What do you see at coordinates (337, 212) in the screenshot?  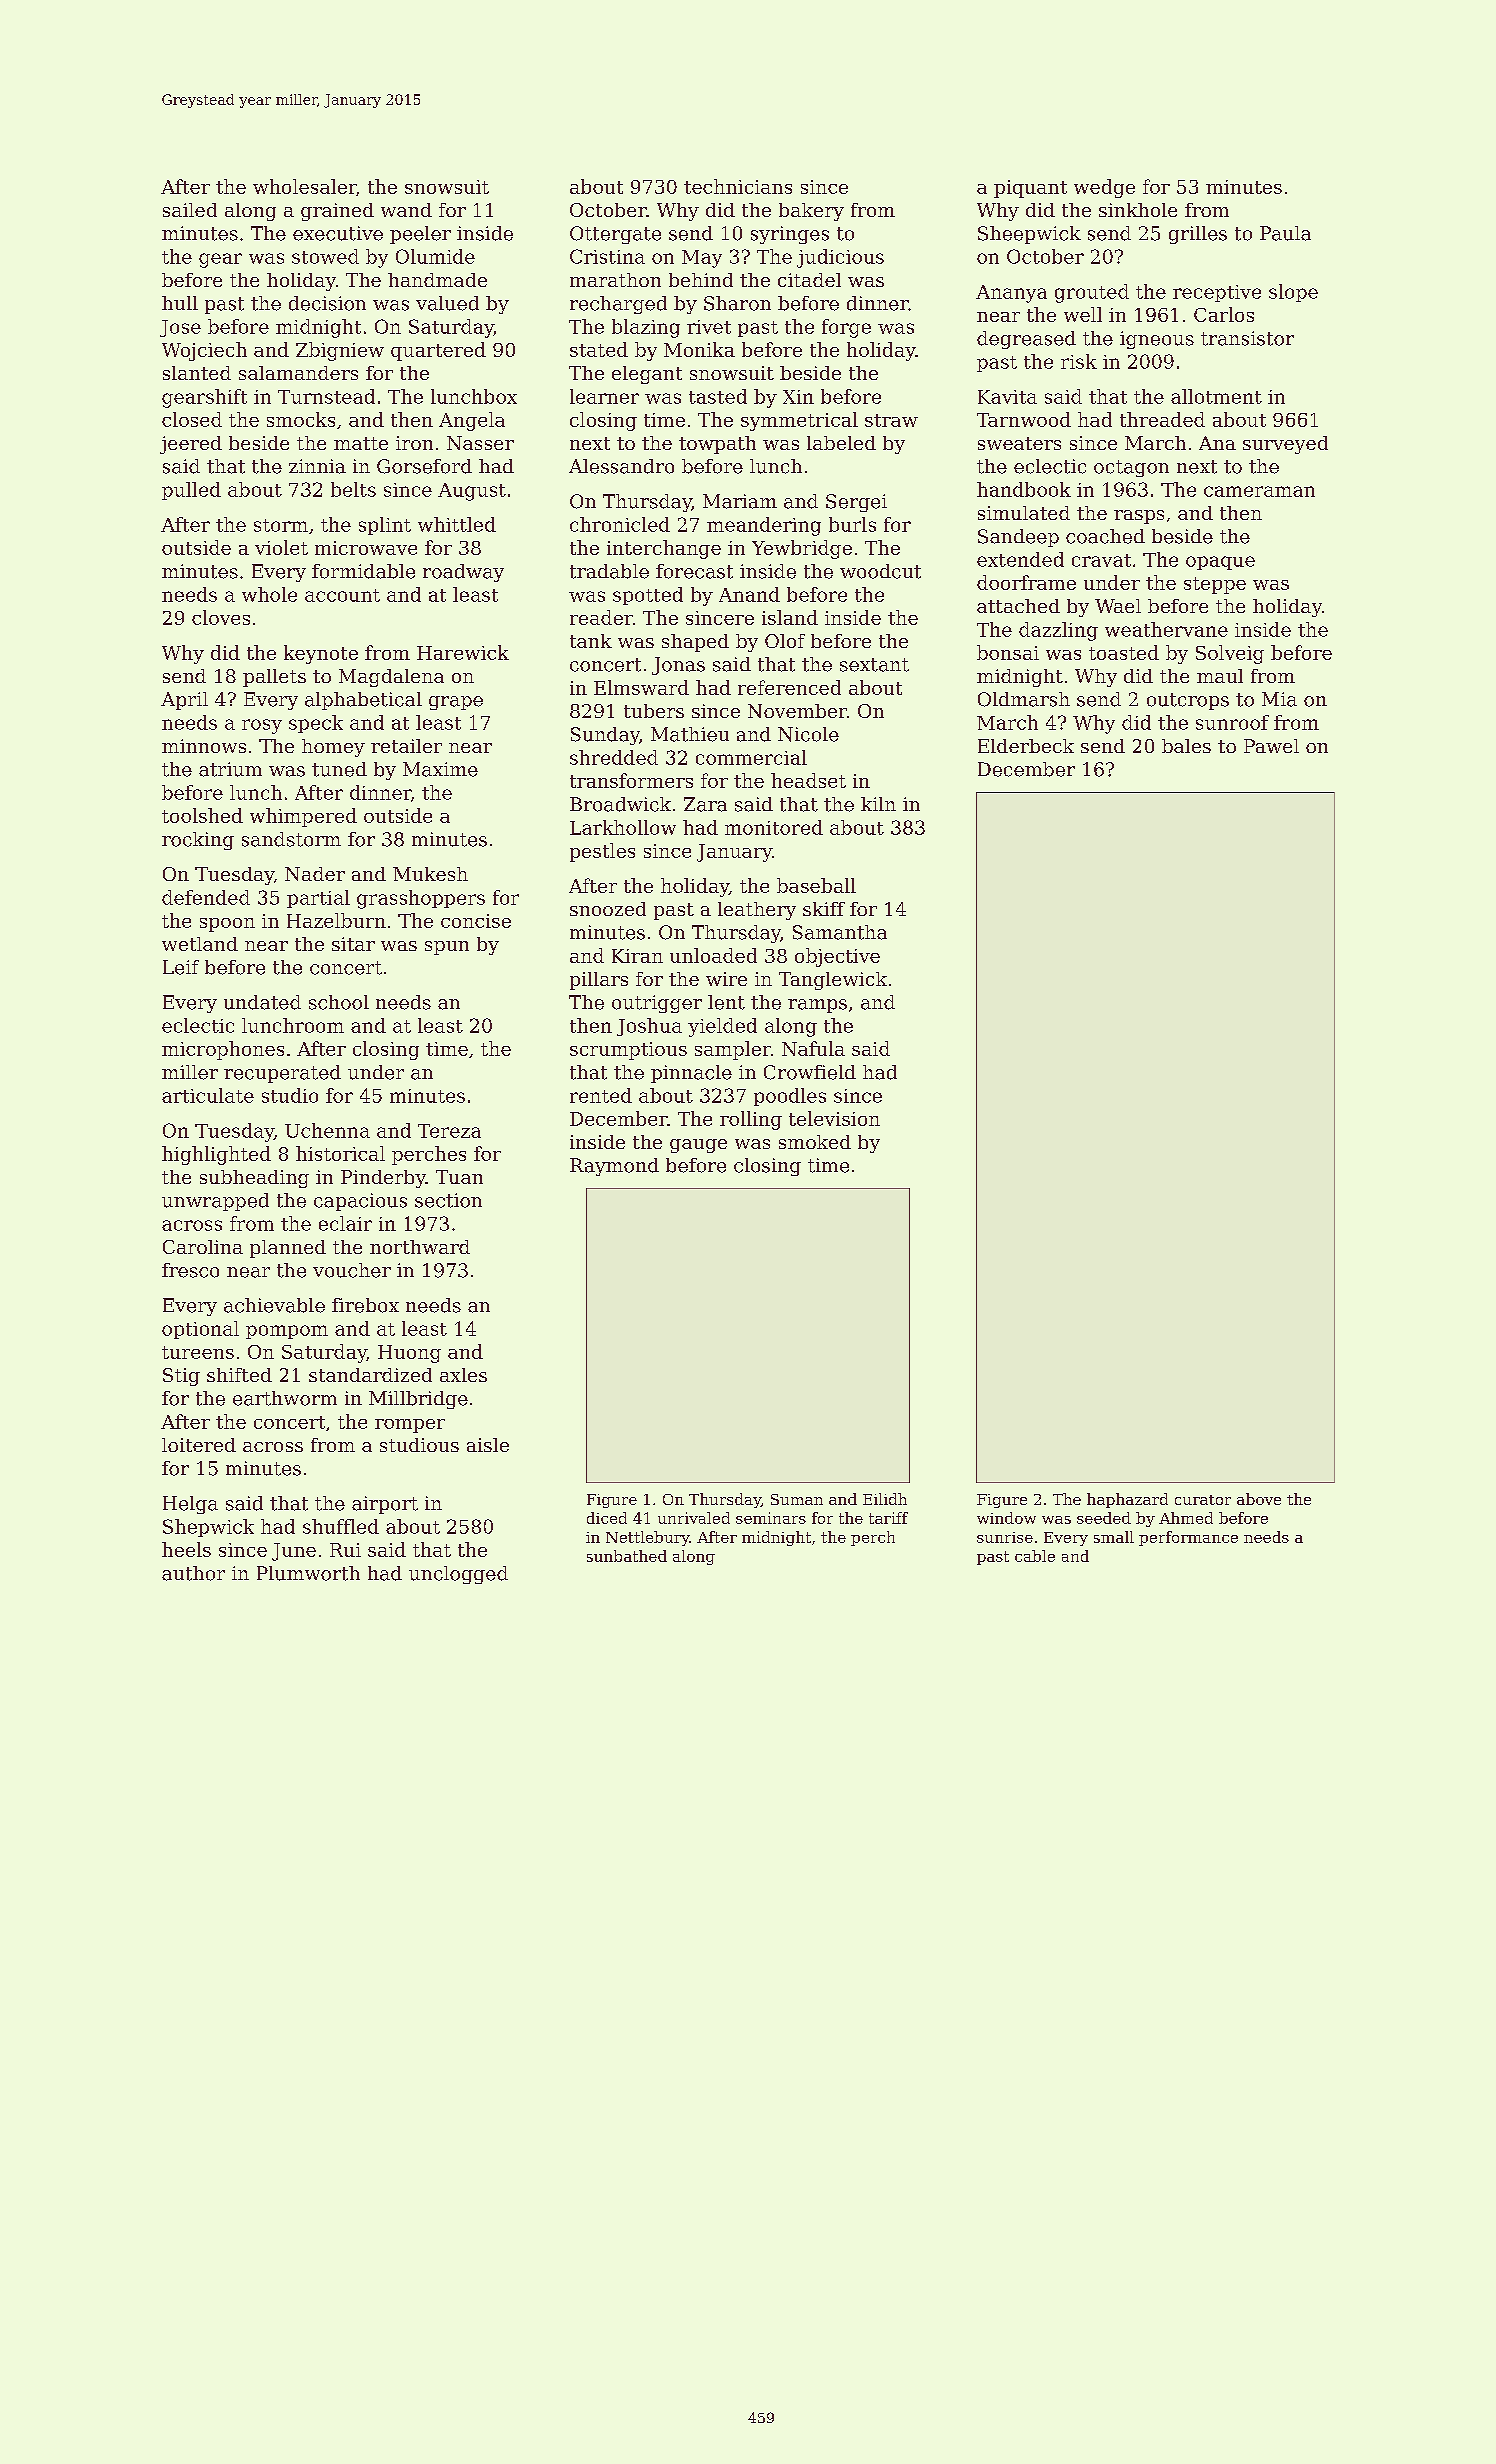 I see `grained` at bounding box center [337, 212].
